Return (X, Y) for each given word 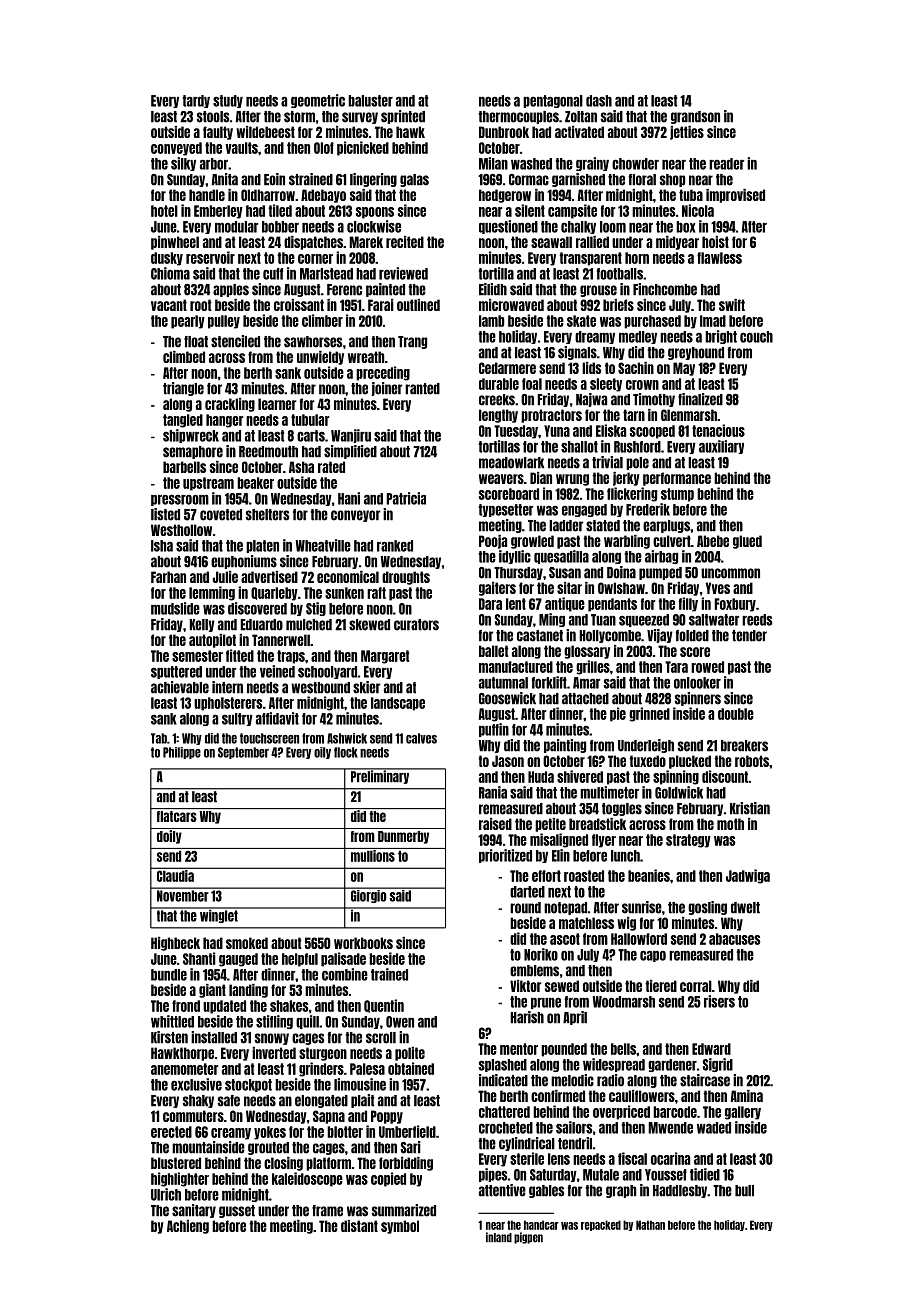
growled (532, 542)
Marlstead (326, 274)
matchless (586, 923)
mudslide (175, 608)
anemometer (184, 1069)
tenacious (718, 430)
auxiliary (721, 447)
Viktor (525, 986)
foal (532, 384)
